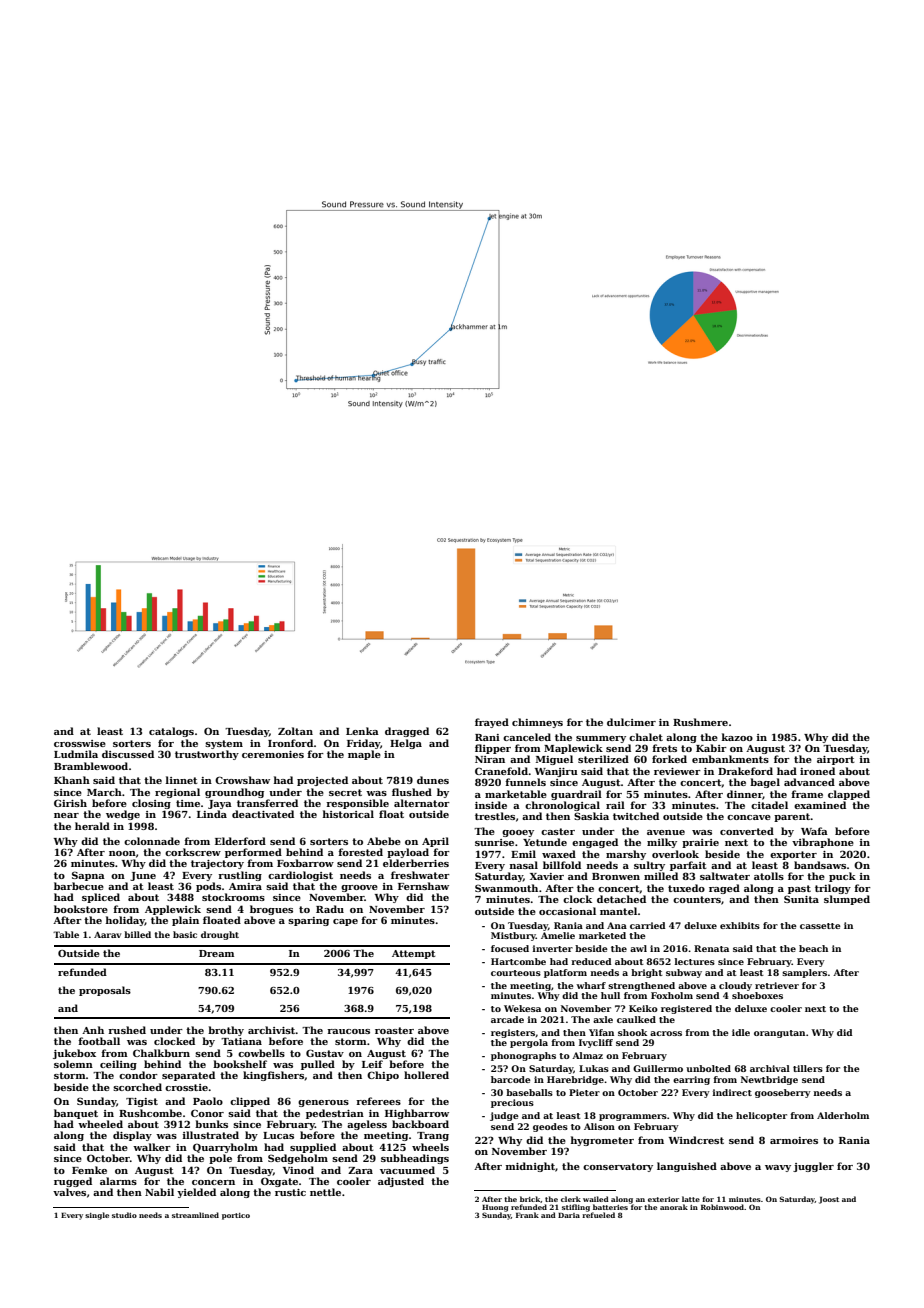 The image size is (924, 1308). Describe the element at coordinates (686, 1009) in the page. I see `registered` at that location.
